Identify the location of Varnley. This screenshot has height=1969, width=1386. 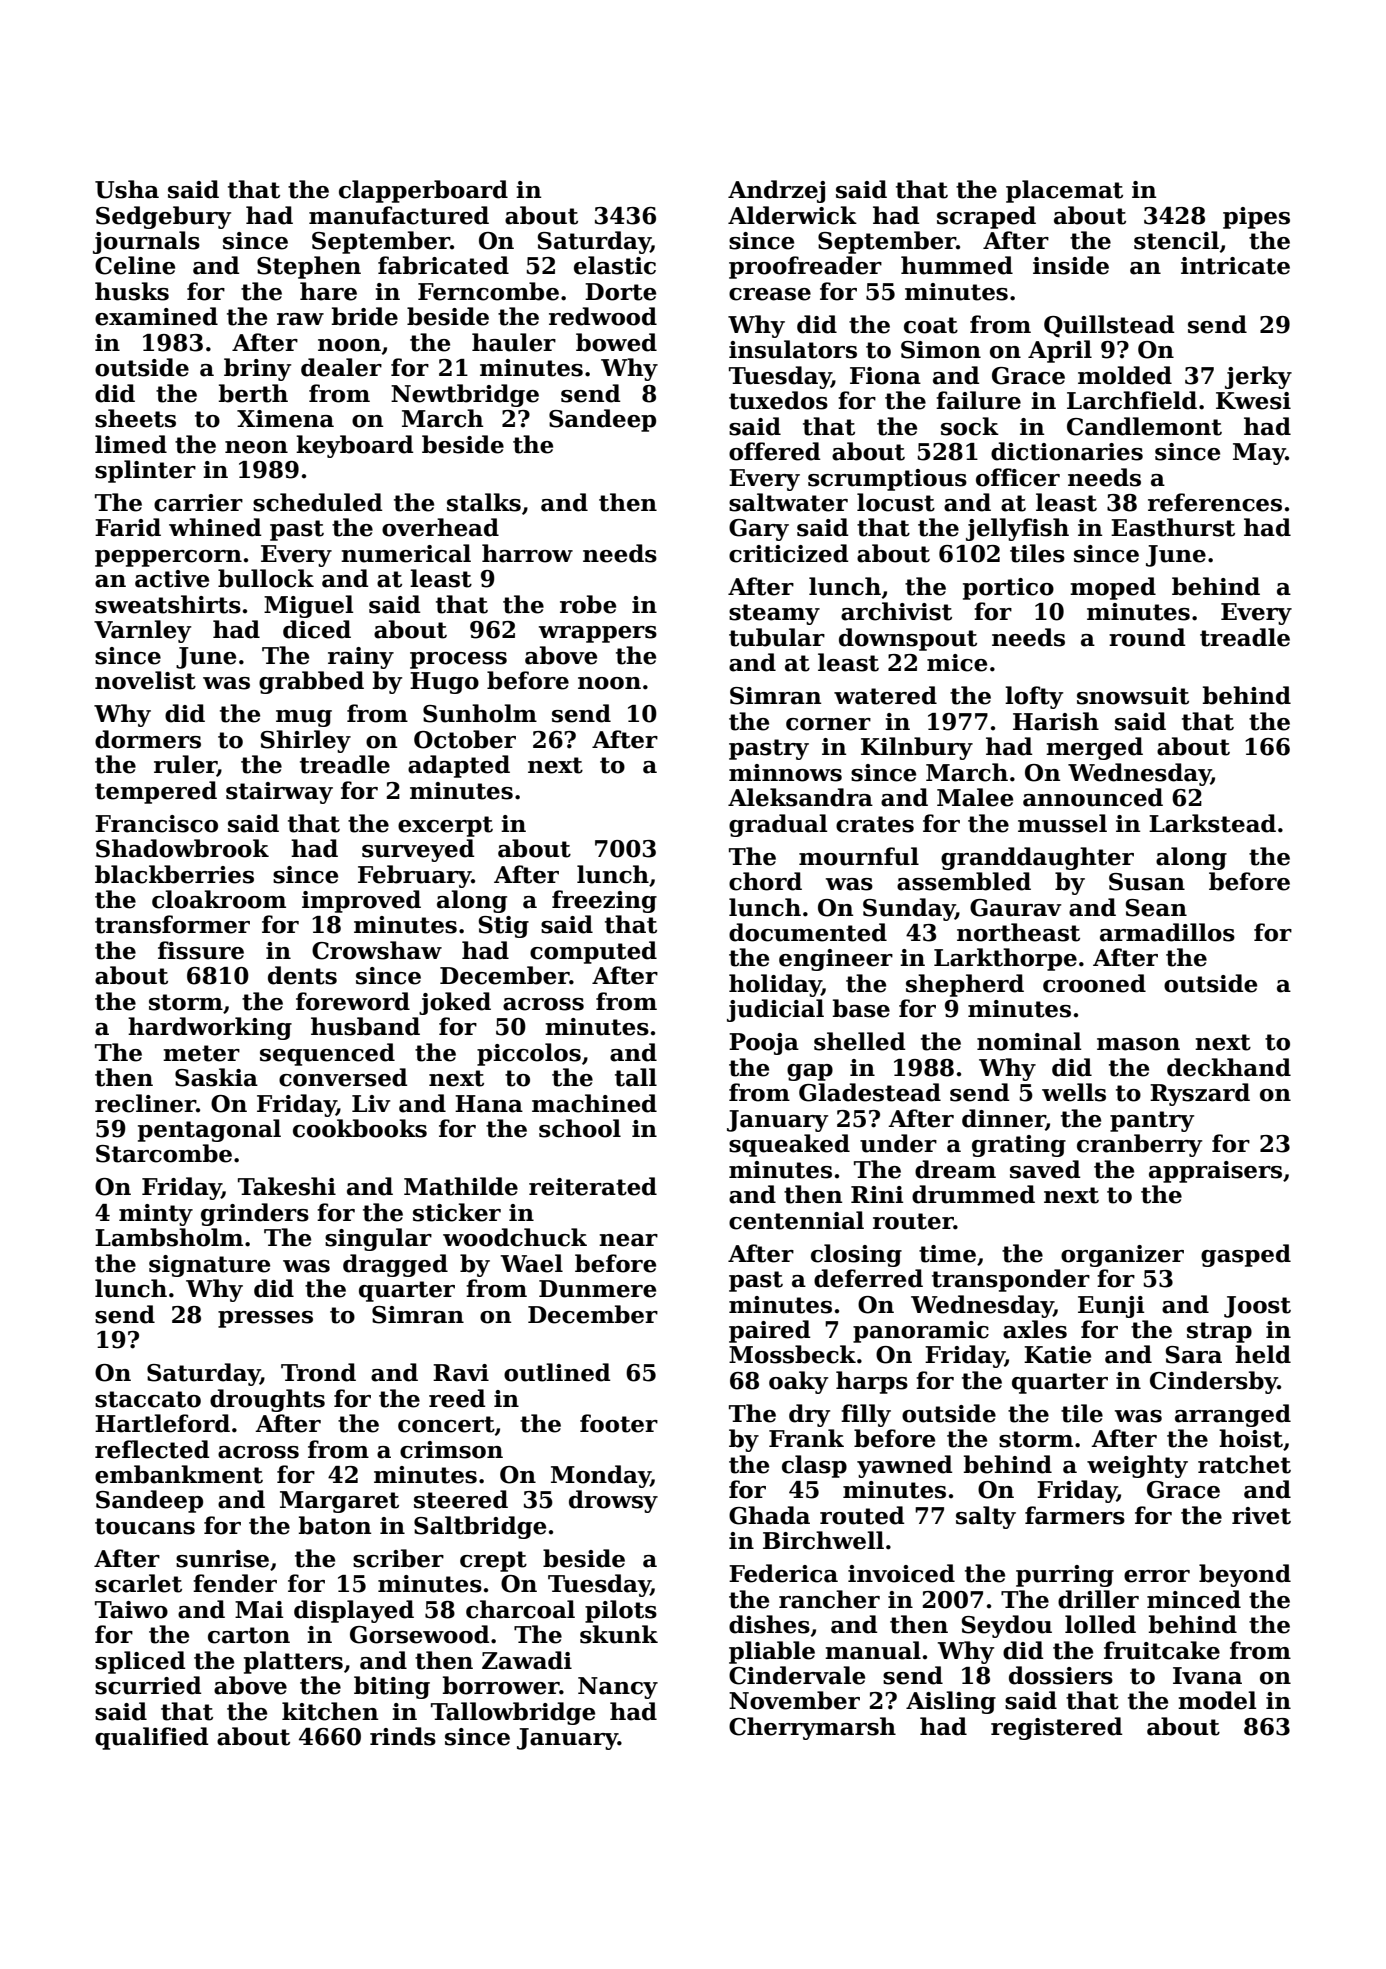
(142, 631).
